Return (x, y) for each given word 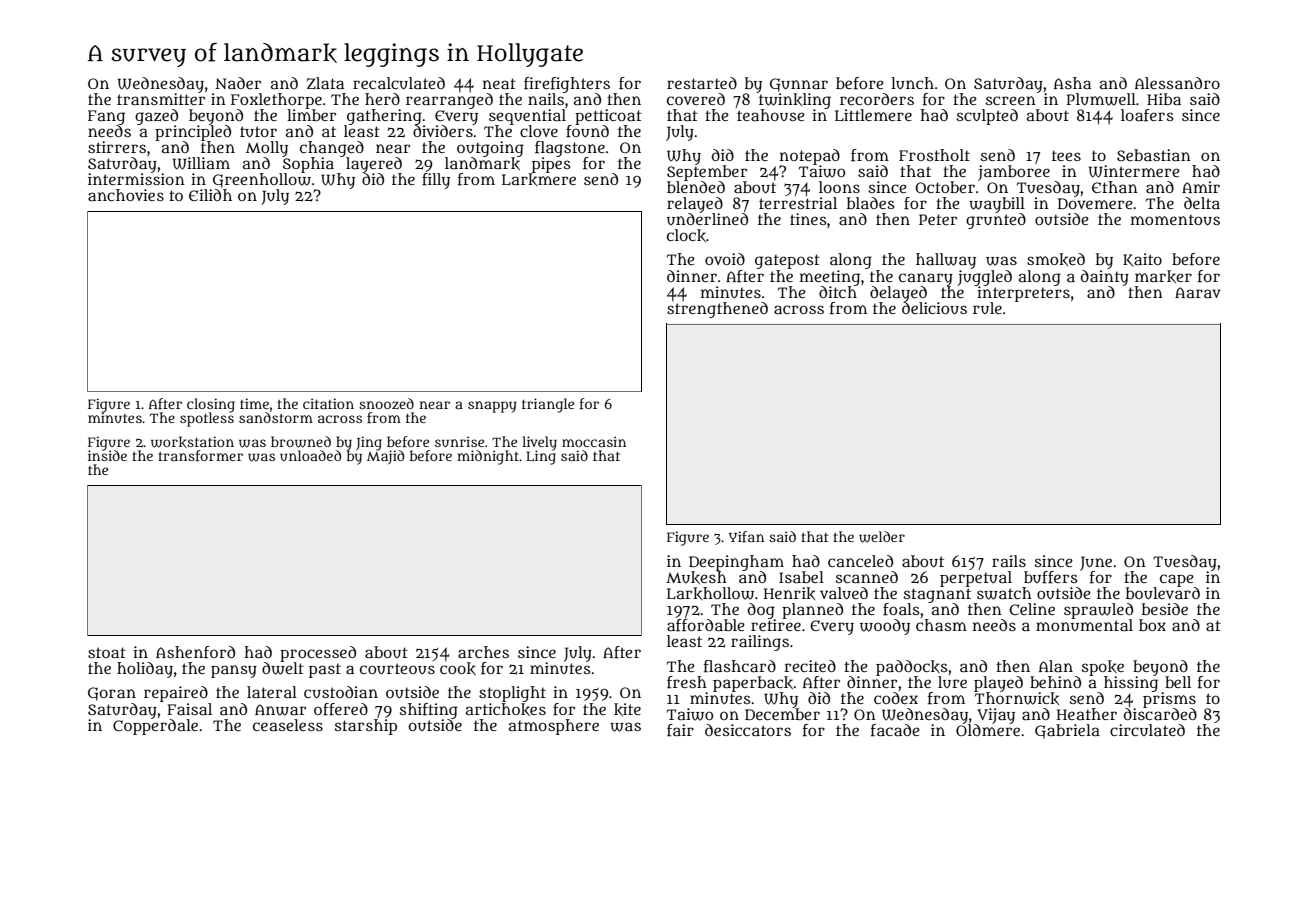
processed (318, 654)
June (1096, 563)
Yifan (746, 536)
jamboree (1014, 173)
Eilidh (210, 195)
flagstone (570, 149)
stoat (107, 652)
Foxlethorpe (276, 101)
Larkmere (539, 179)
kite (627, 709)
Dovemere (1095, 203)
